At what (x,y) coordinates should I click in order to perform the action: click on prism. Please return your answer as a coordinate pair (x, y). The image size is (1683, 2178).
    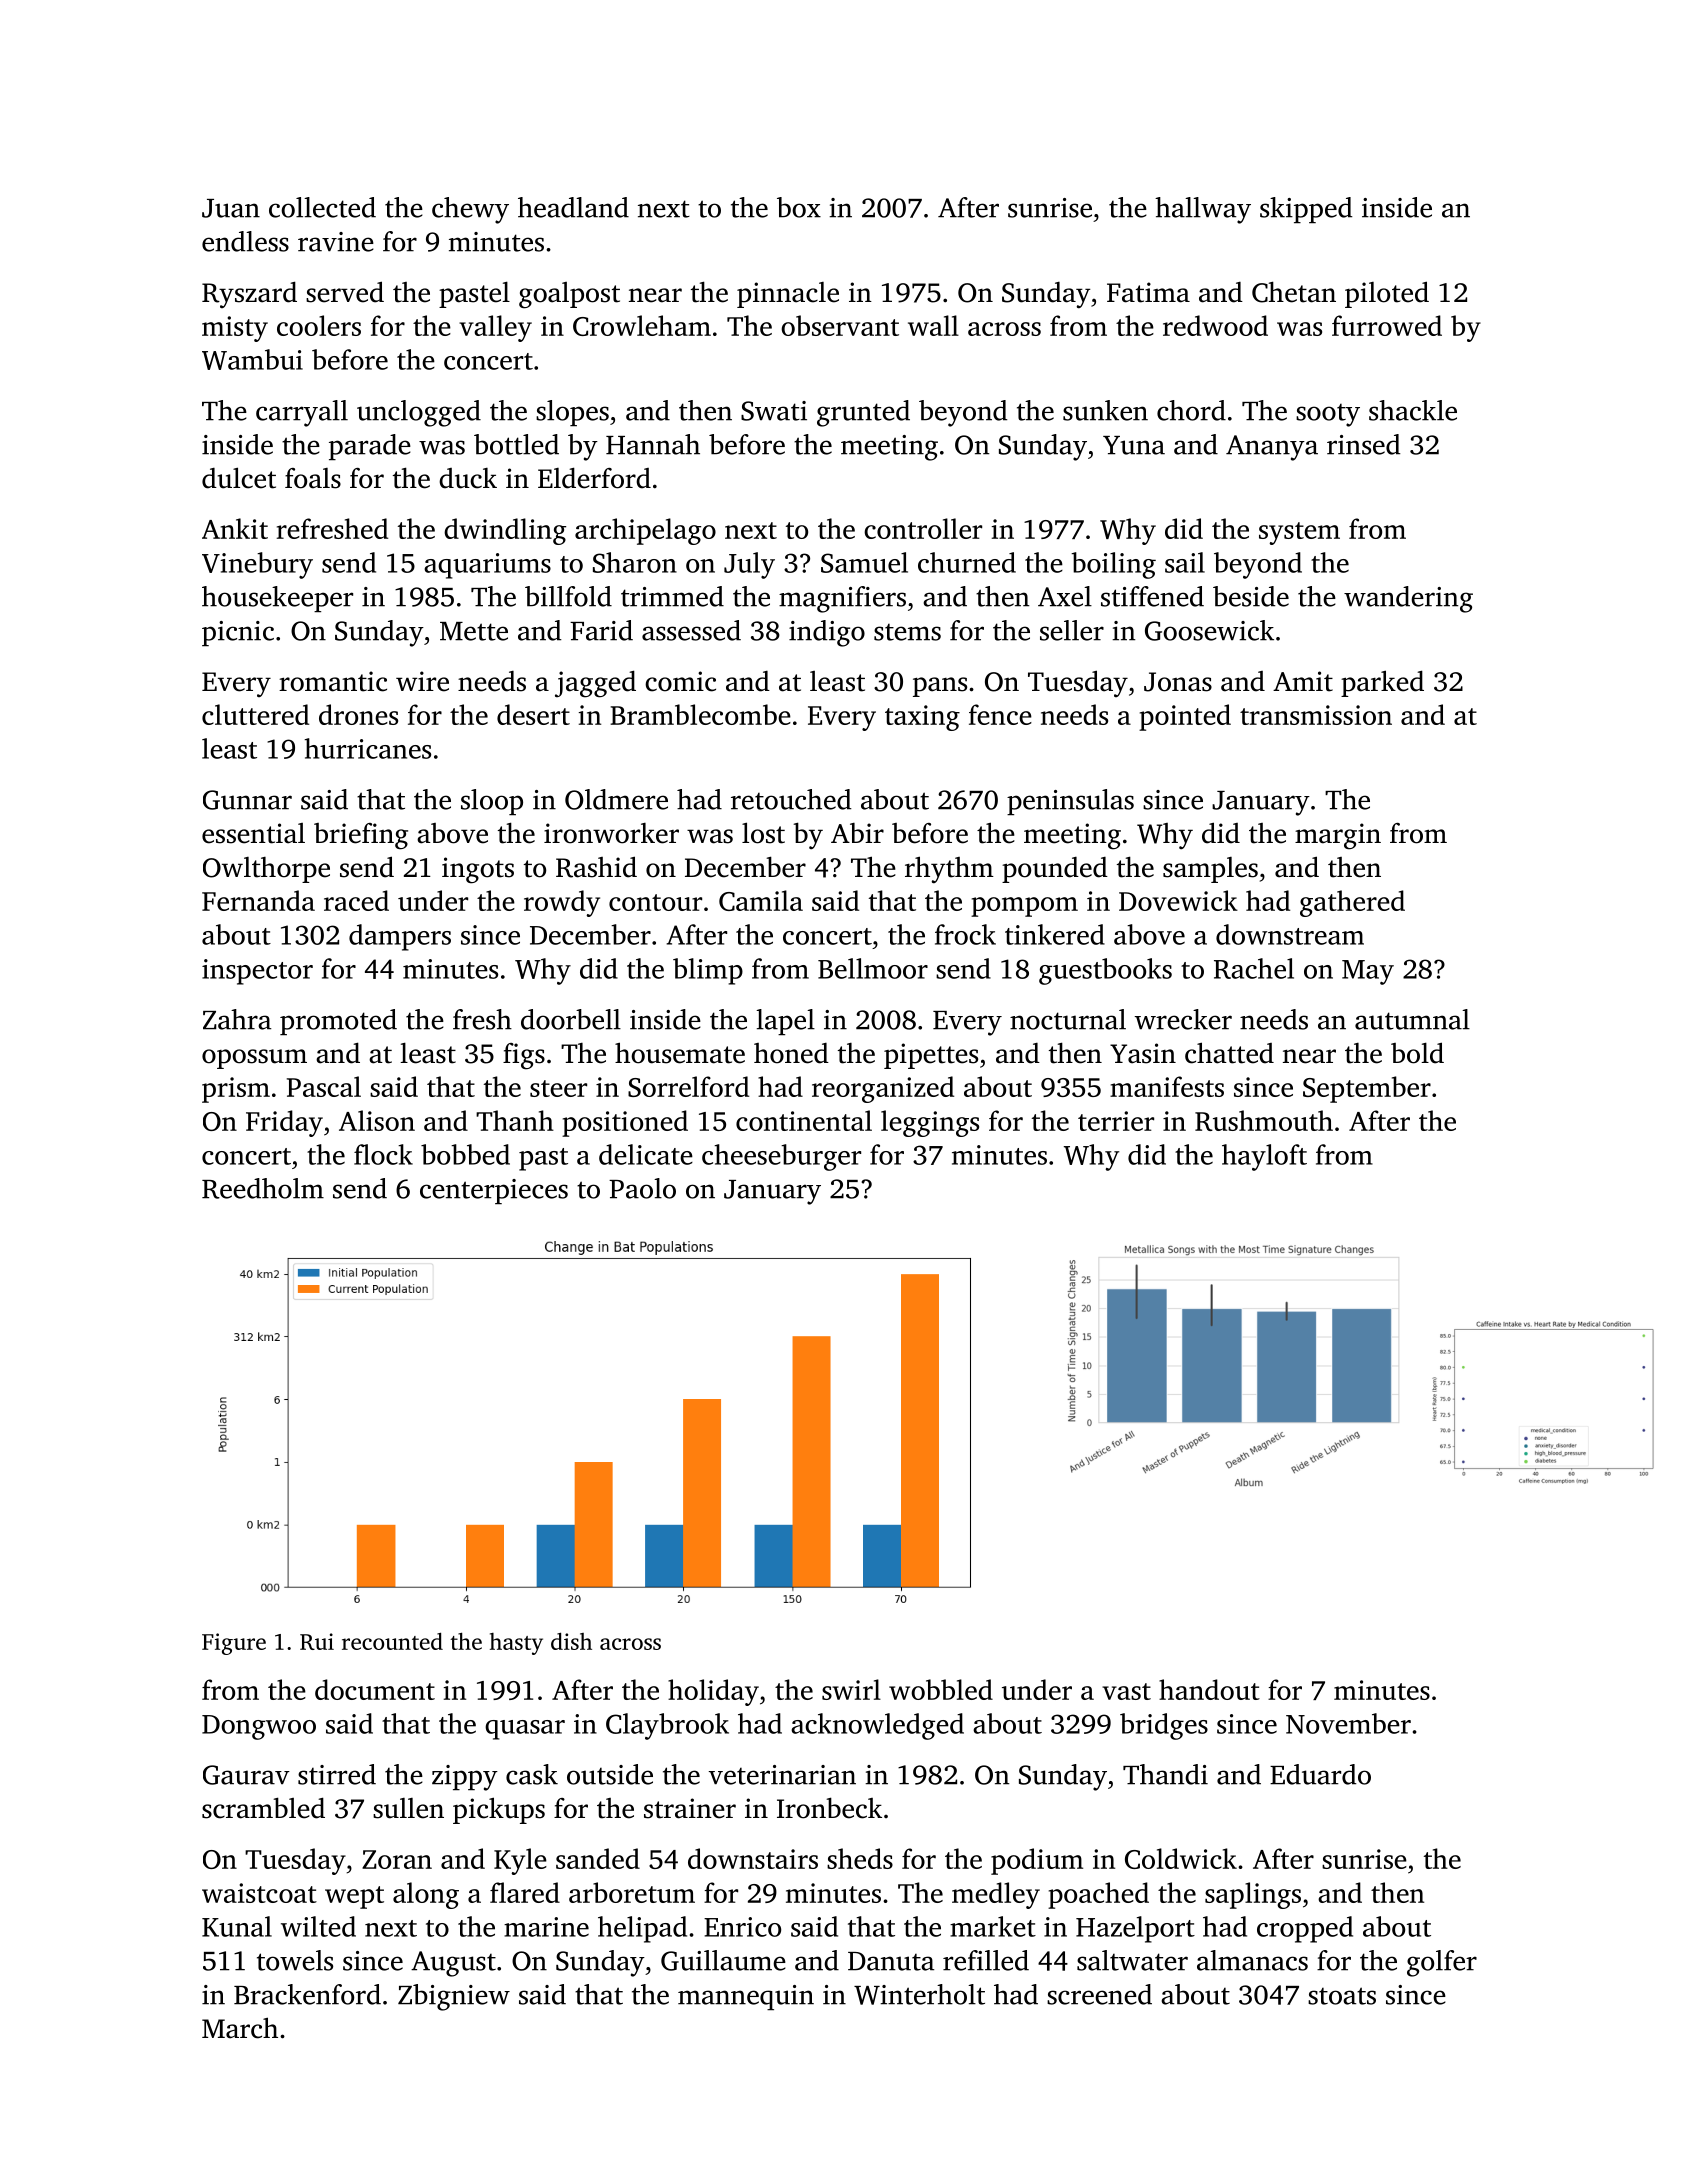
    Looking at the image, I should click on (236, 1090).
